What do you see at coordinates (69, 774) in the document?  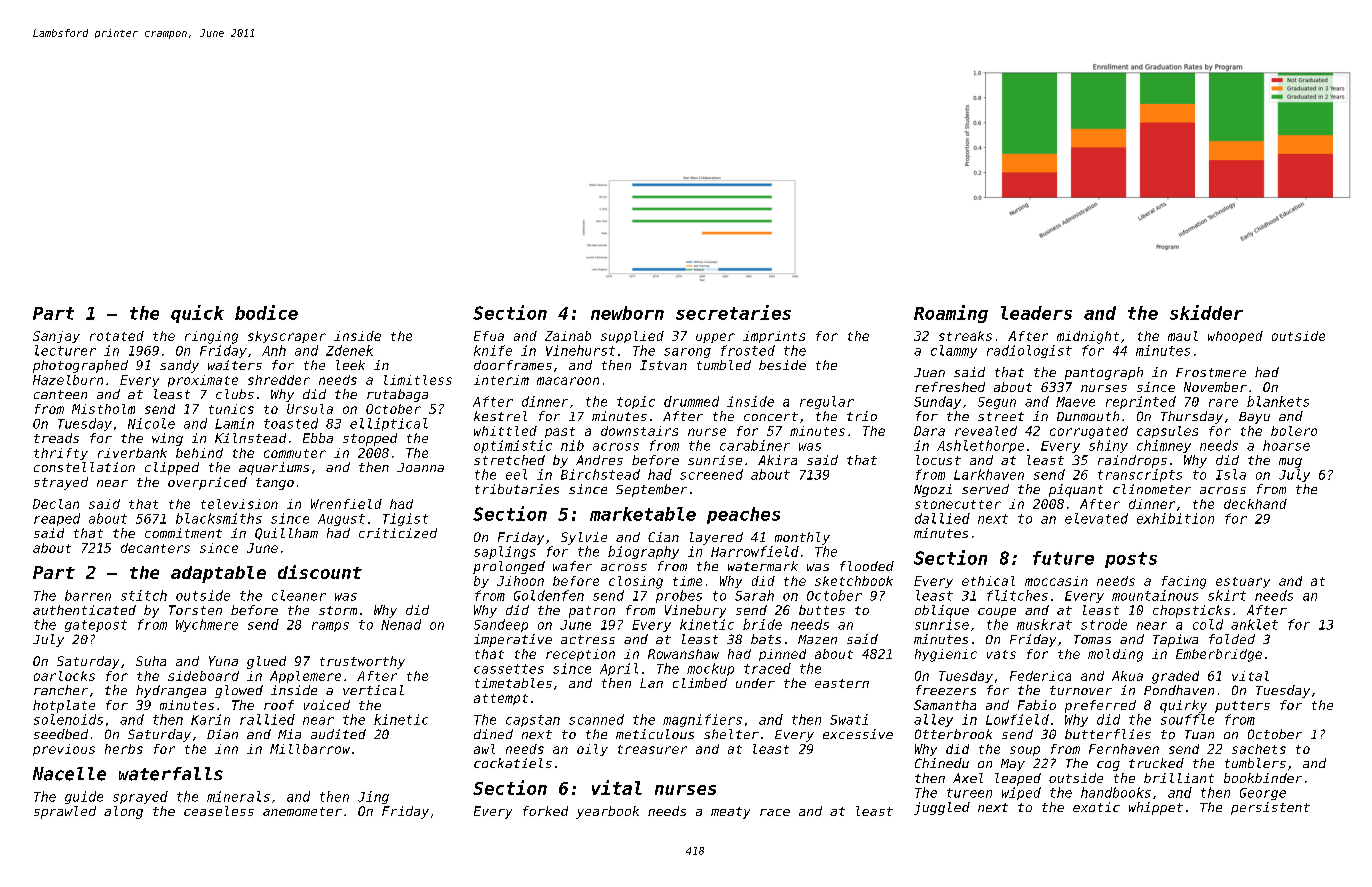 I see `Nacelle` at bounding box center [69, 774].
